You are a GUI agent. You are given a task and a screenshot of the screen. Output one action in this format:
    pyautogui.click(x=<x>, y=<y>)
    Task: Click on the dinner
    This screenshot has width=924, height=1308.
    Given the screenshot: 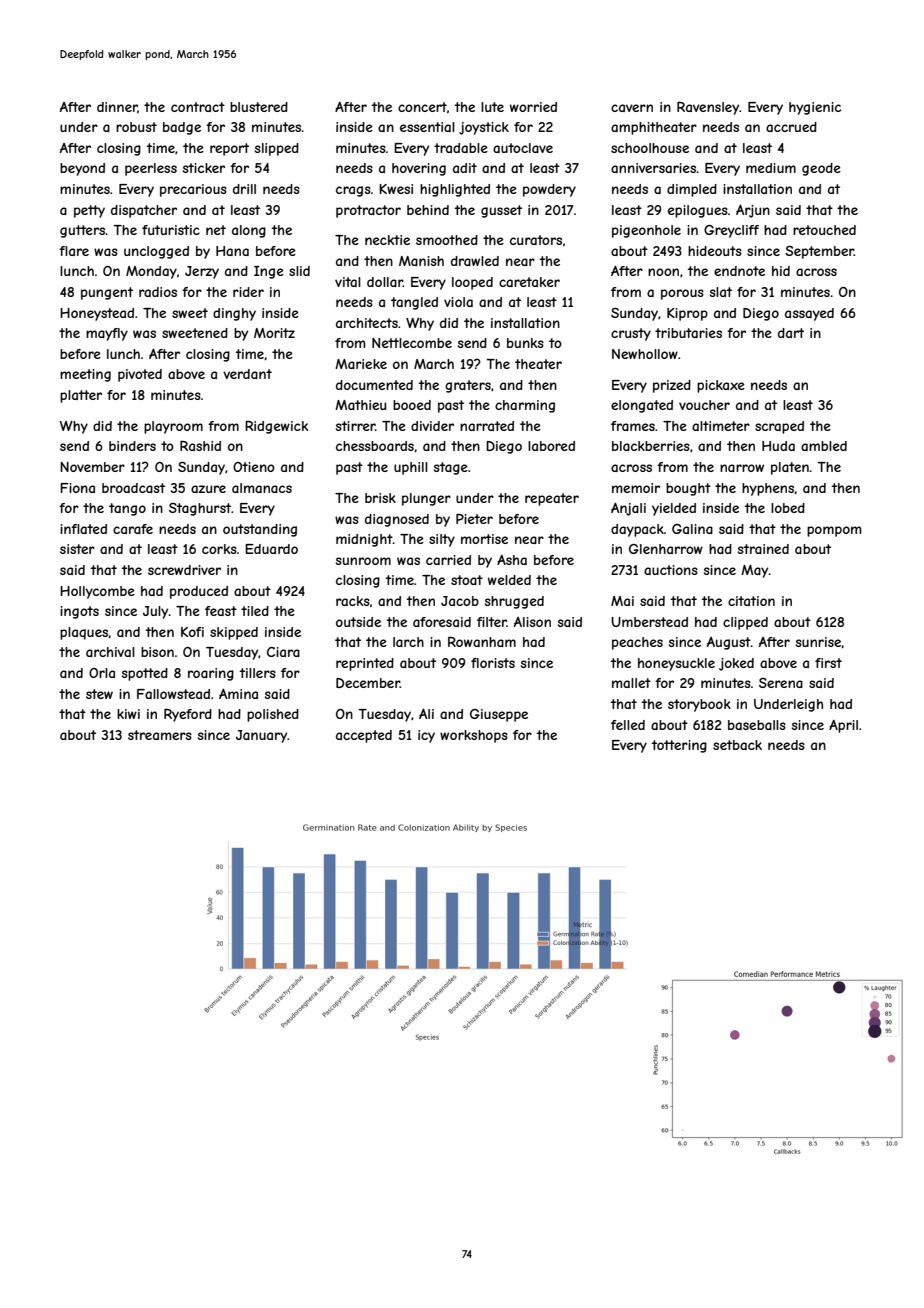 What is the action you would take?
    pyautogui.click(x=117, y=107)
